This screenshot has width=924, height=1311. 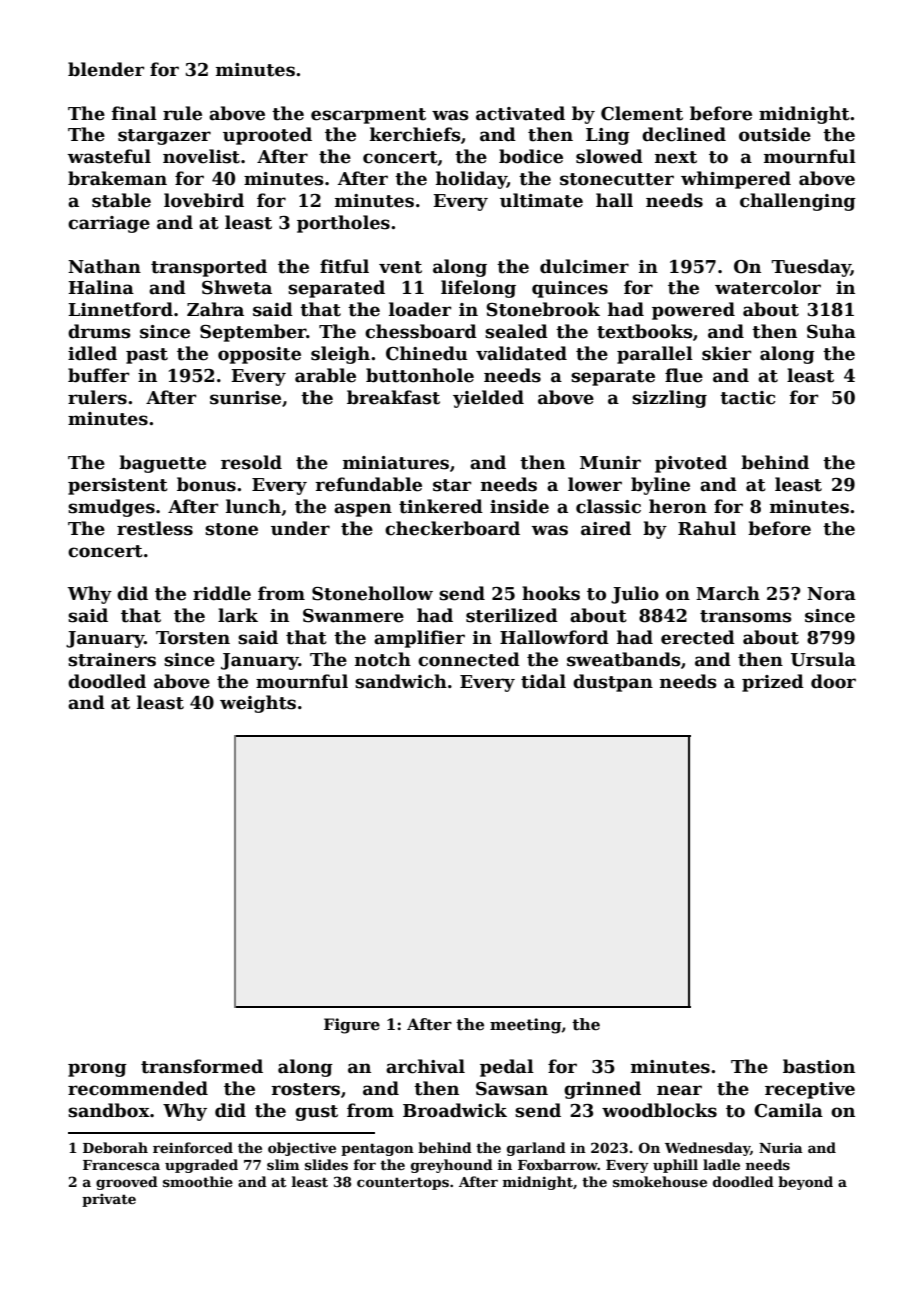 I want to click on activated, so click(x=520, y=113).
